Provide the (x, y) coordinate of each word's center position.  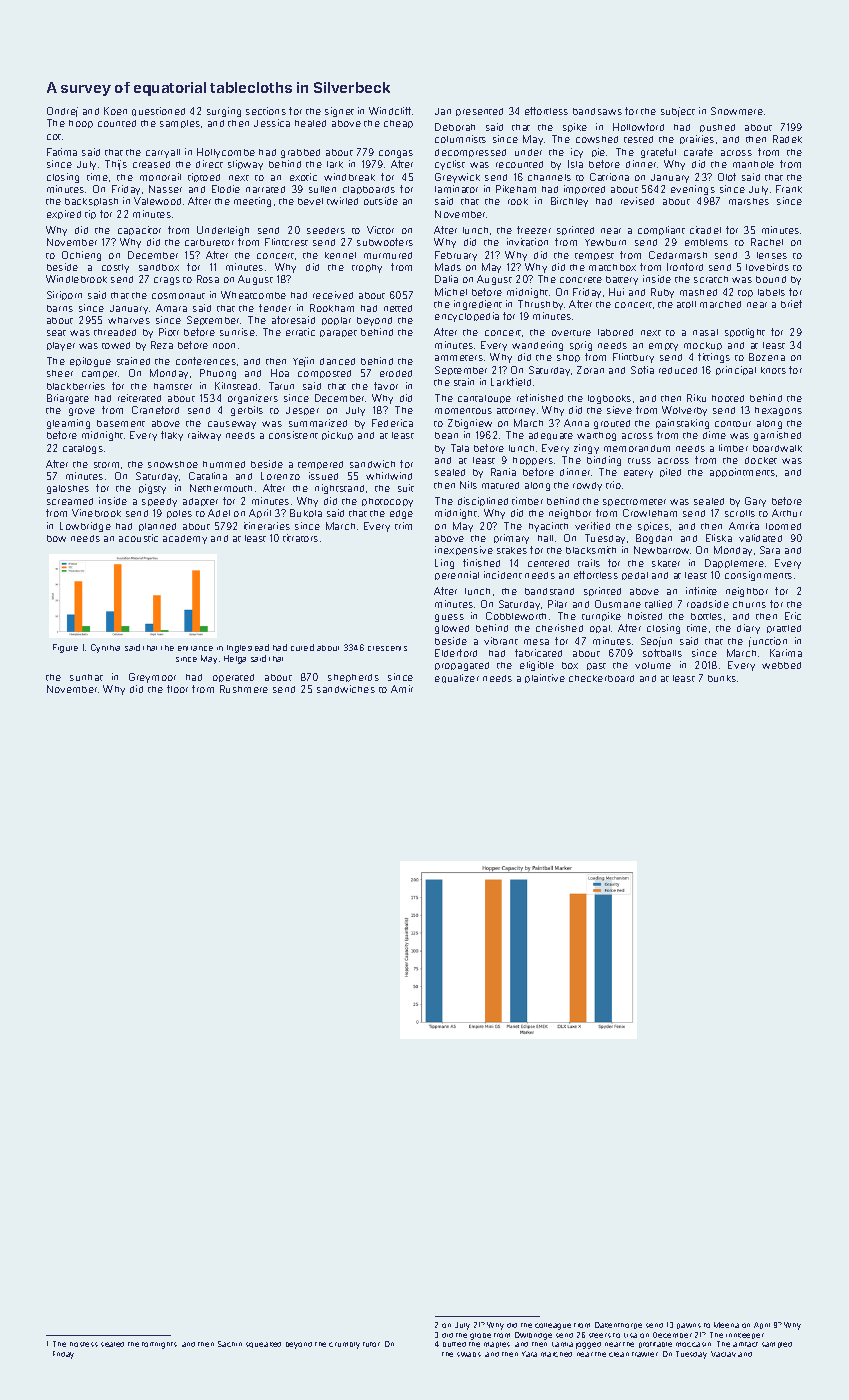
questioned (158, 111)
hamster (173, 386)
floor (177, 689)
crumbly (344, 1345)
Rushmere (244, 689)
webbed (781, 665)
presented (479, 112)
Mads (448, 267)
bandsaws (597, 111)
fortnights (159, 1345)
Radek (787, 139)
